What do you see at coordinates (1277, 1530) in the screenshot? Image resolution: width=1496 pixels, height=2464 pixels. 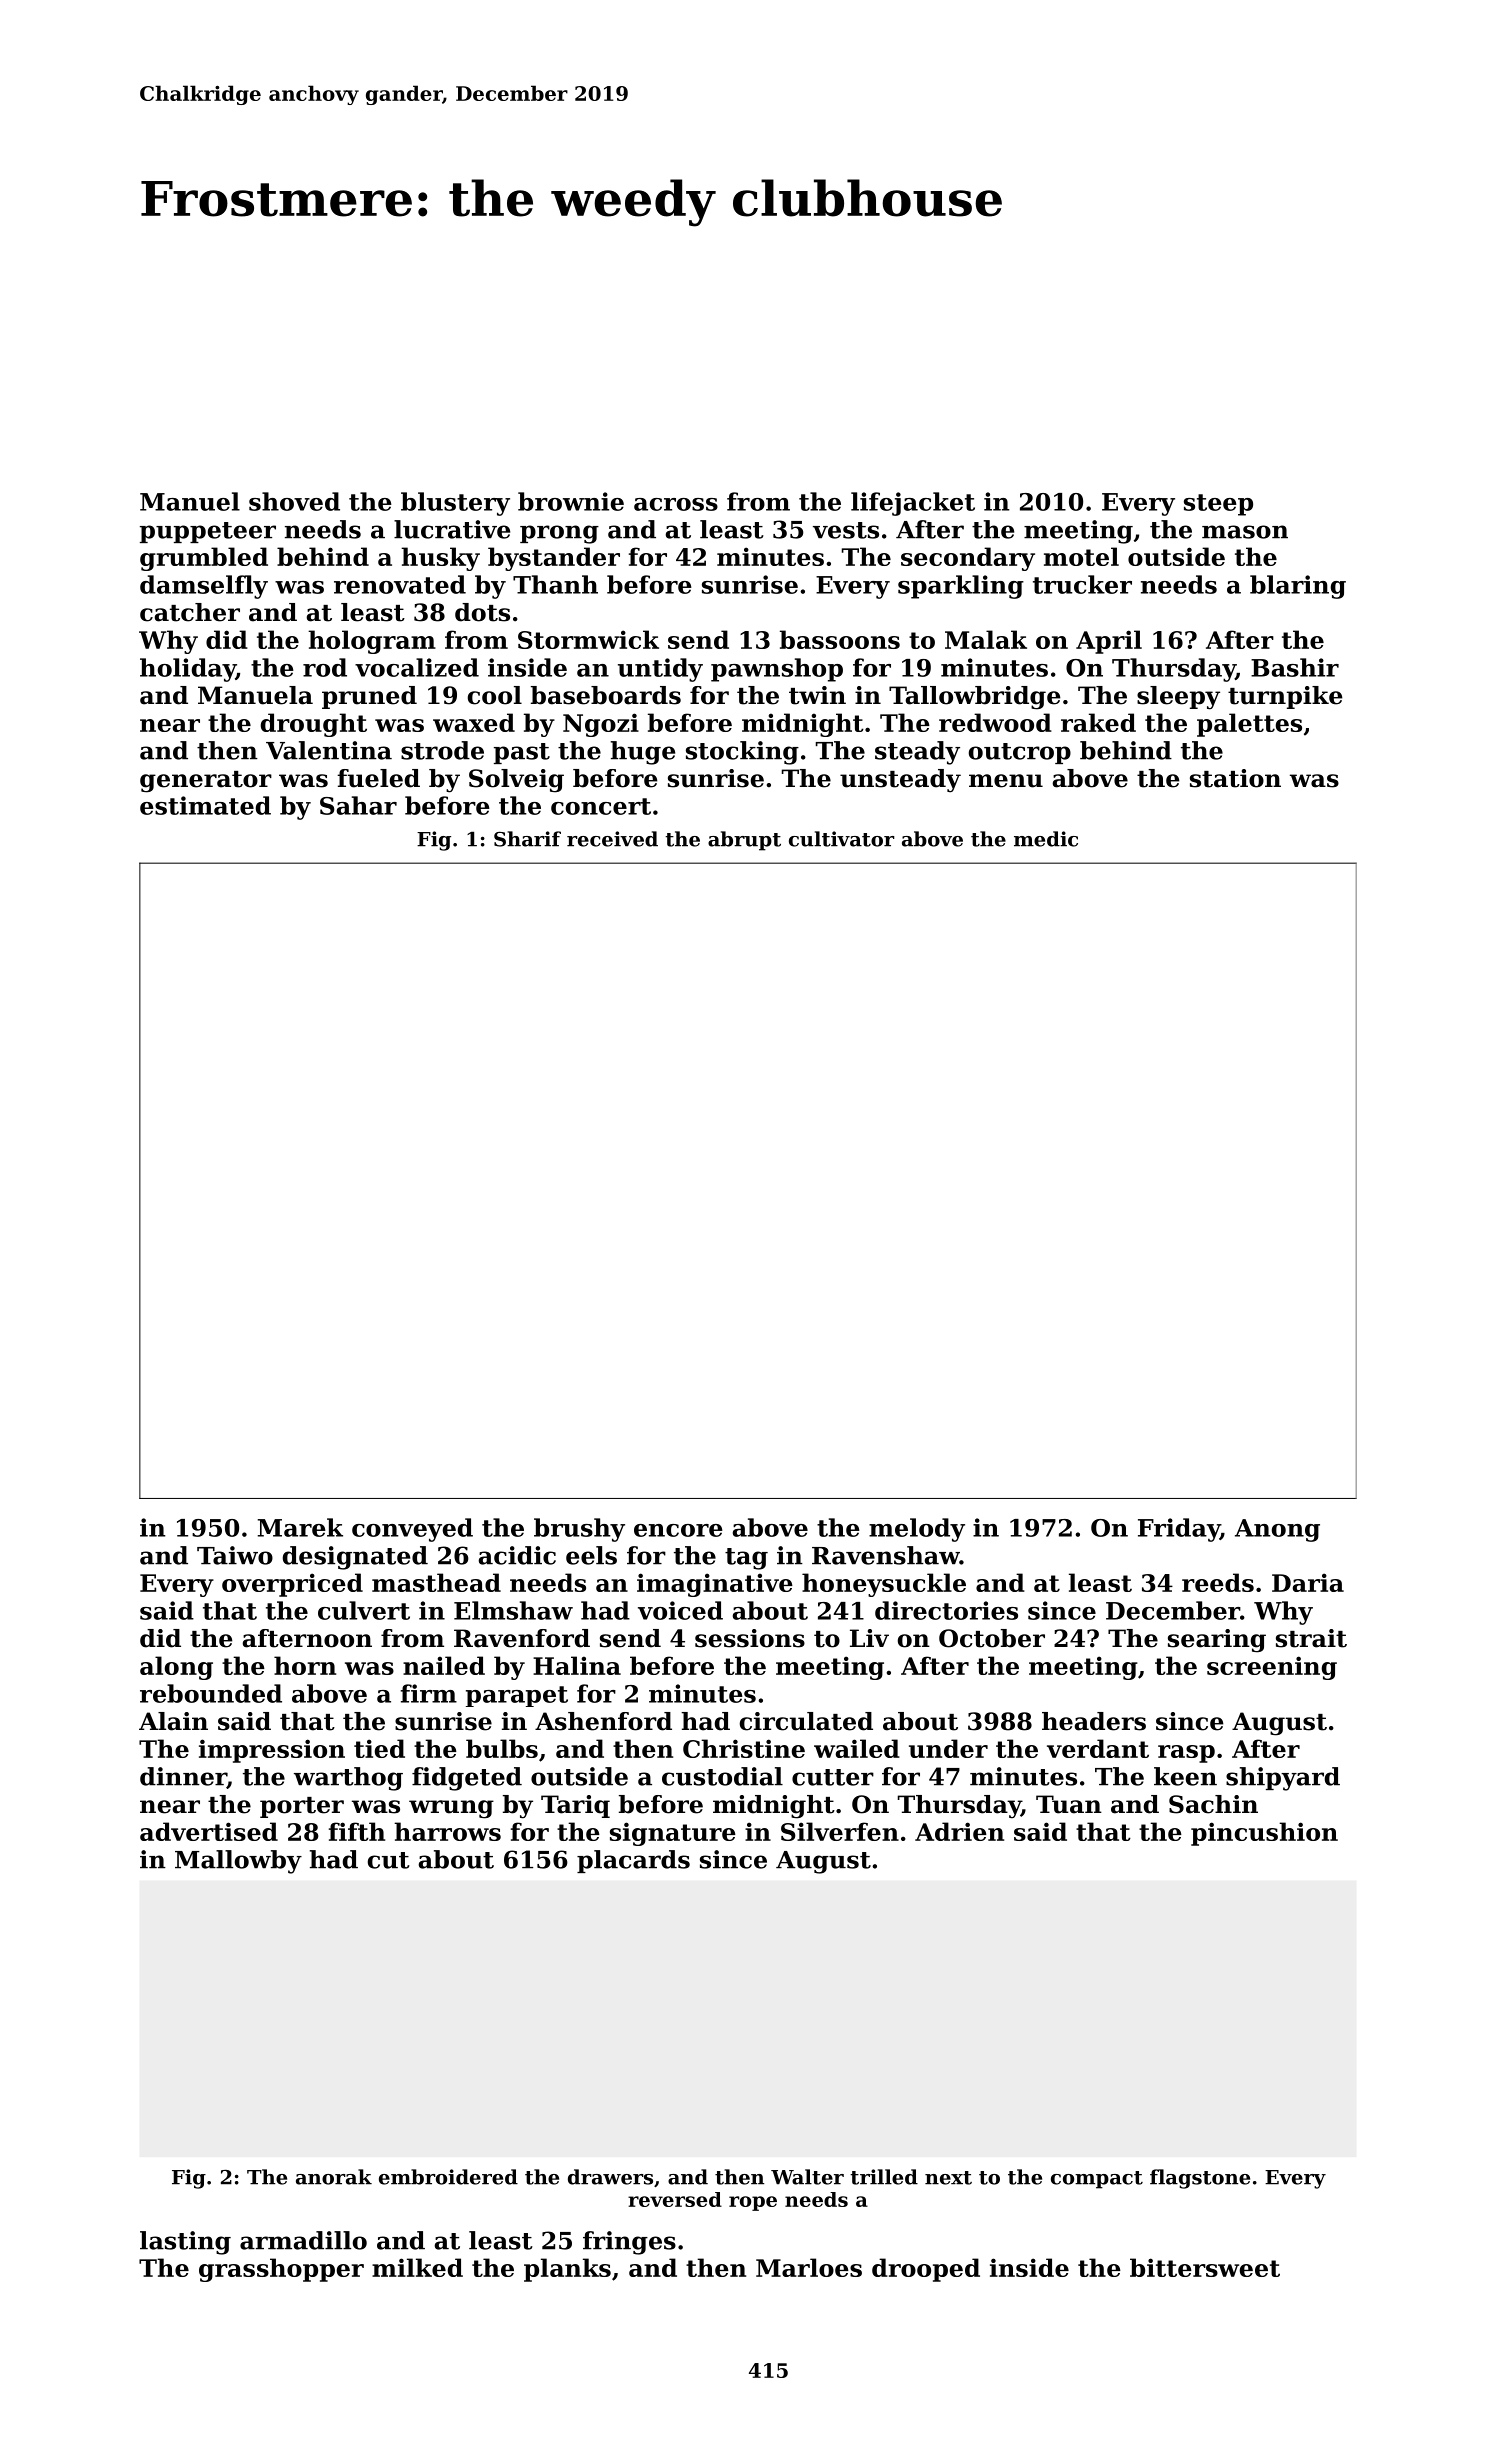 I see `Anong` at bounding box center [1277, 1530].
